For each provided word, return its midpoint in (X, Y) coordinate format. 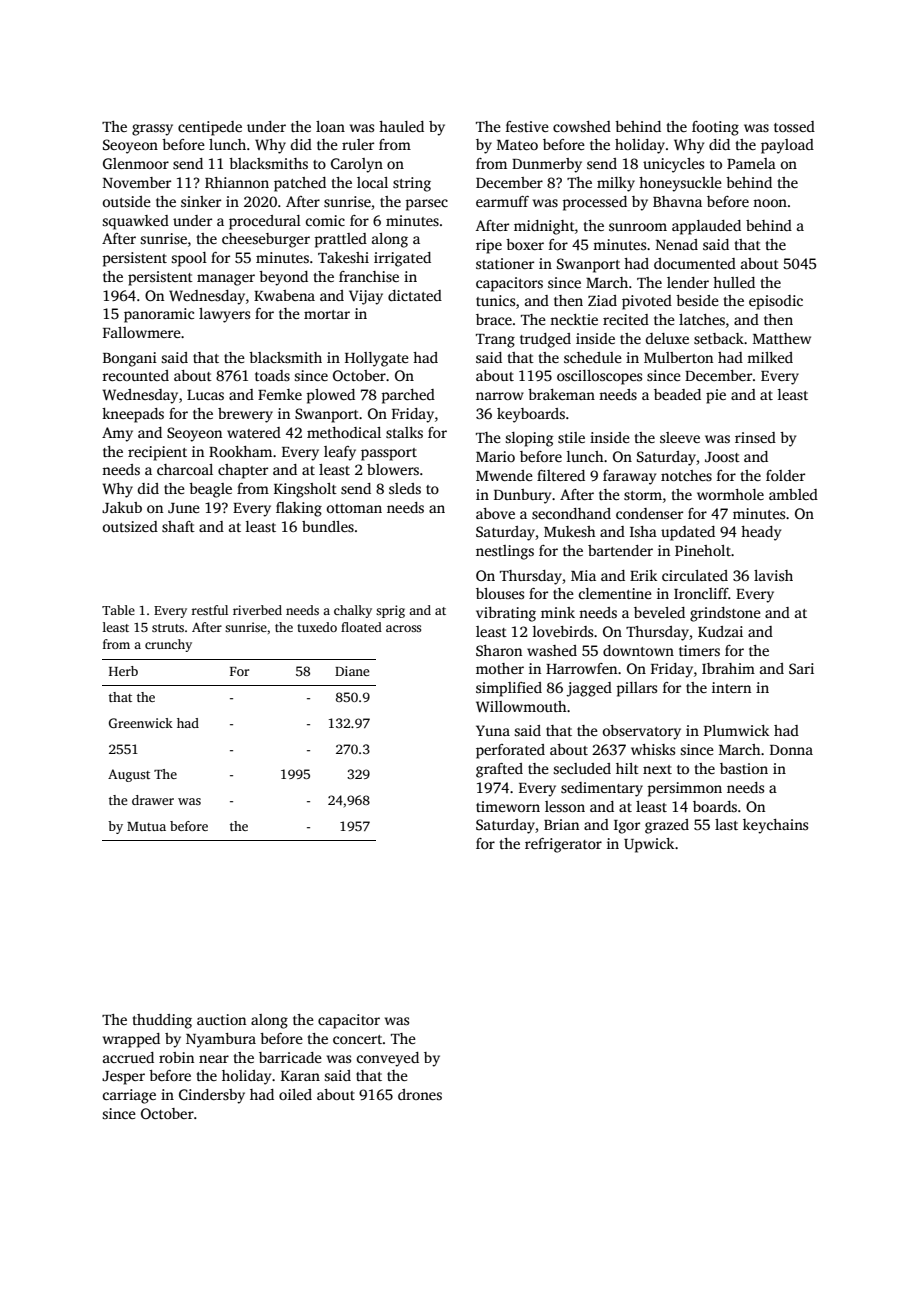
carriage (129, 1096)
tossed (794, 126)
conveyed (388, 1059)
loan (330, 126)
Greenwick (141, 723)
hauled (401, 126)
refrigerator (563, 845)
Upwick (649, 845)
